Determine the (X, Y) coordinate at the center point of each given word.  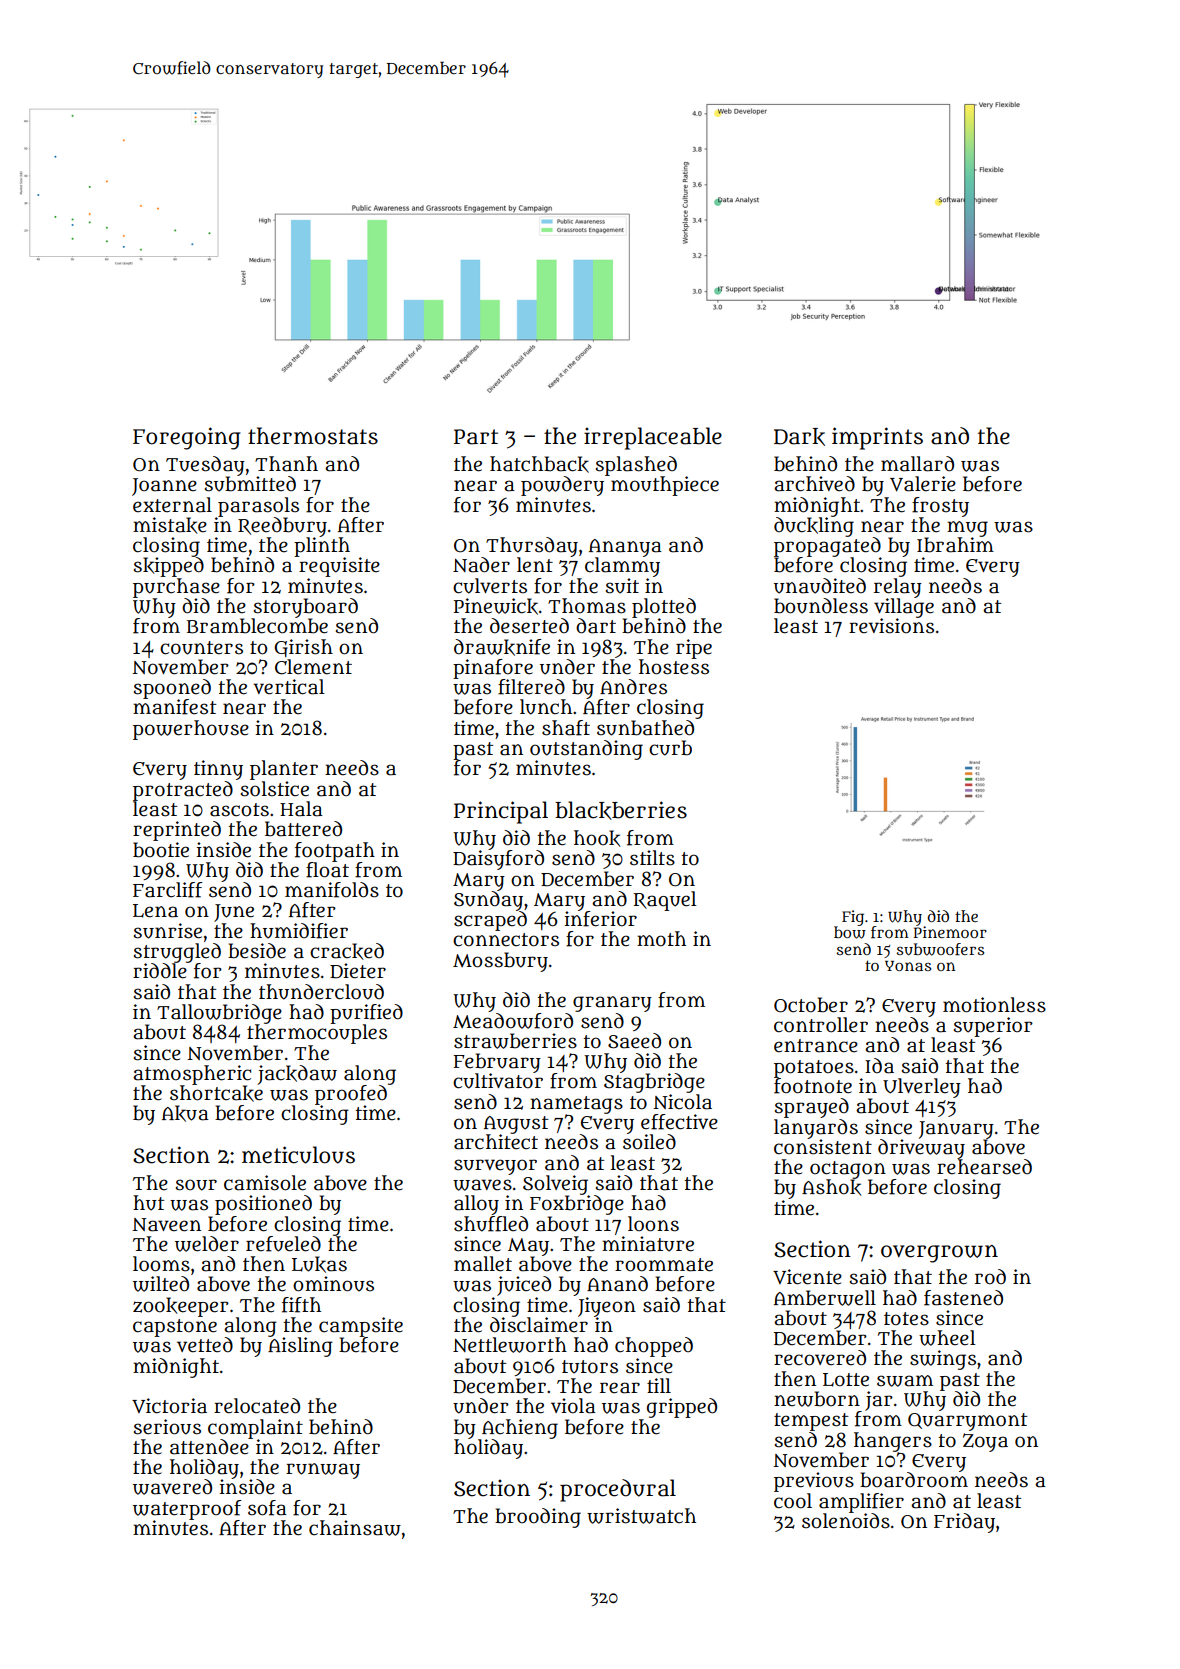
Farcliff (168, 890)
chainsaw (355, 1528)
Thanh (286, 464)
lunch (546, 707)
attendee (210, 1446)
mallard (917, 464)
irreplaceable (653, 438)
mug (967, 529)
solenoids (846, 1520)
